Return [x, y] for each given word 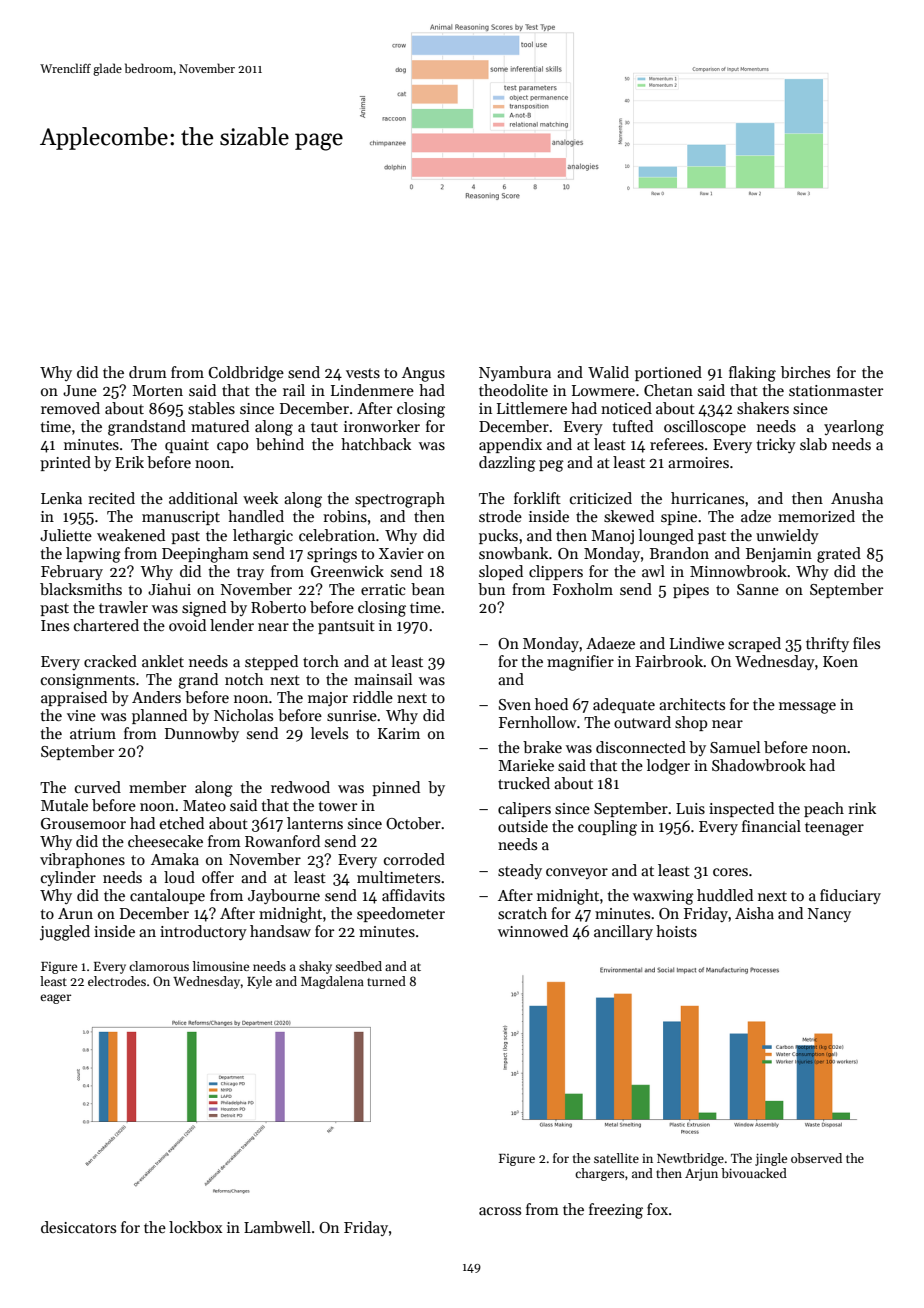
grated [839, 555]
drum [148, 372]
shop [691, 723]
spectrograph [400, 500]
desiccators [78, 1227]
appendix [510, 445]
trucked [524, 783]
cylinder [68, 878]
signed [204, 609]
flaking [752, 374]
